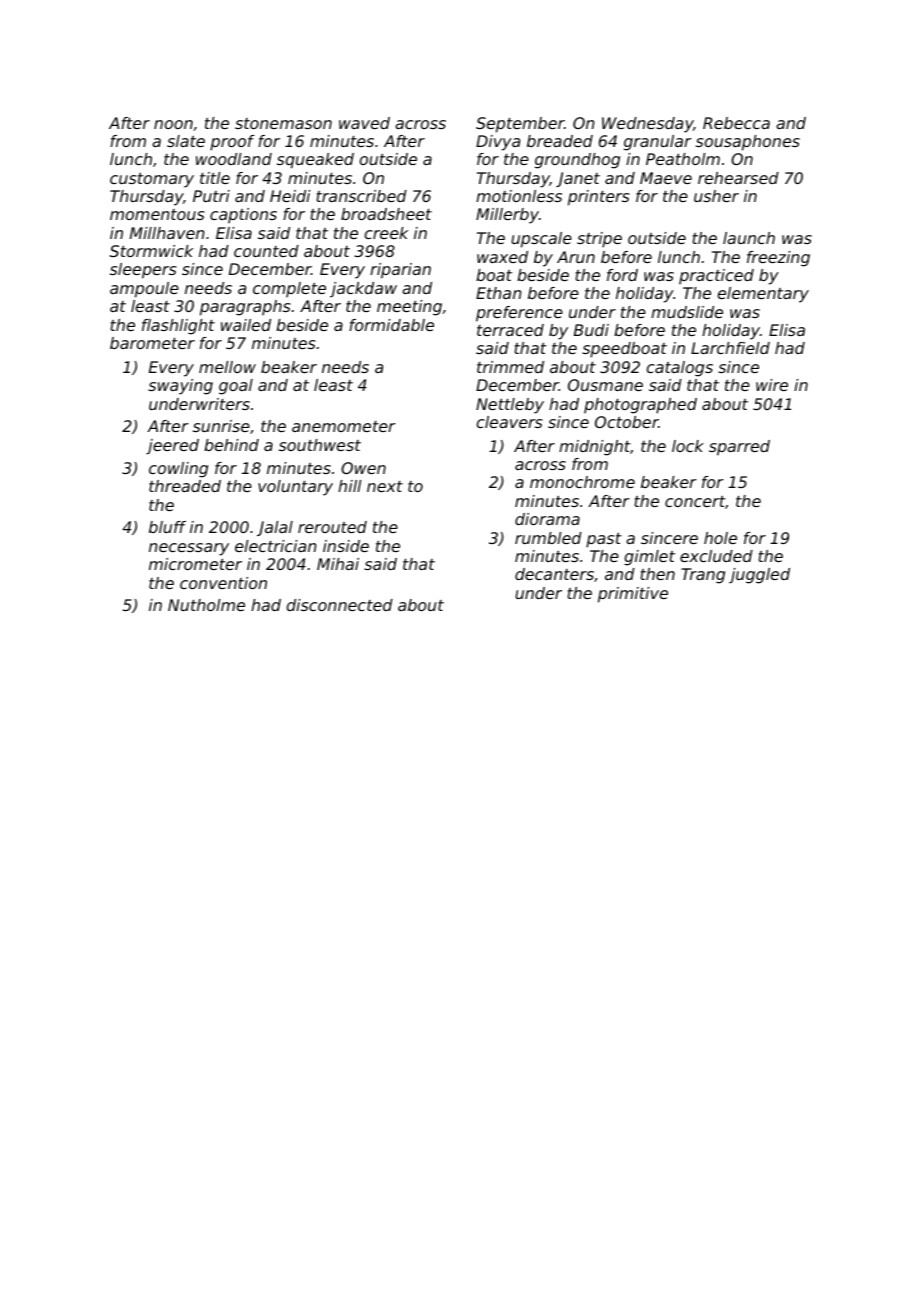 This screenshot has height=1311, width=924. Describe the element at coordinates (520, 125) in the screenshot. I see `September` at that location.
